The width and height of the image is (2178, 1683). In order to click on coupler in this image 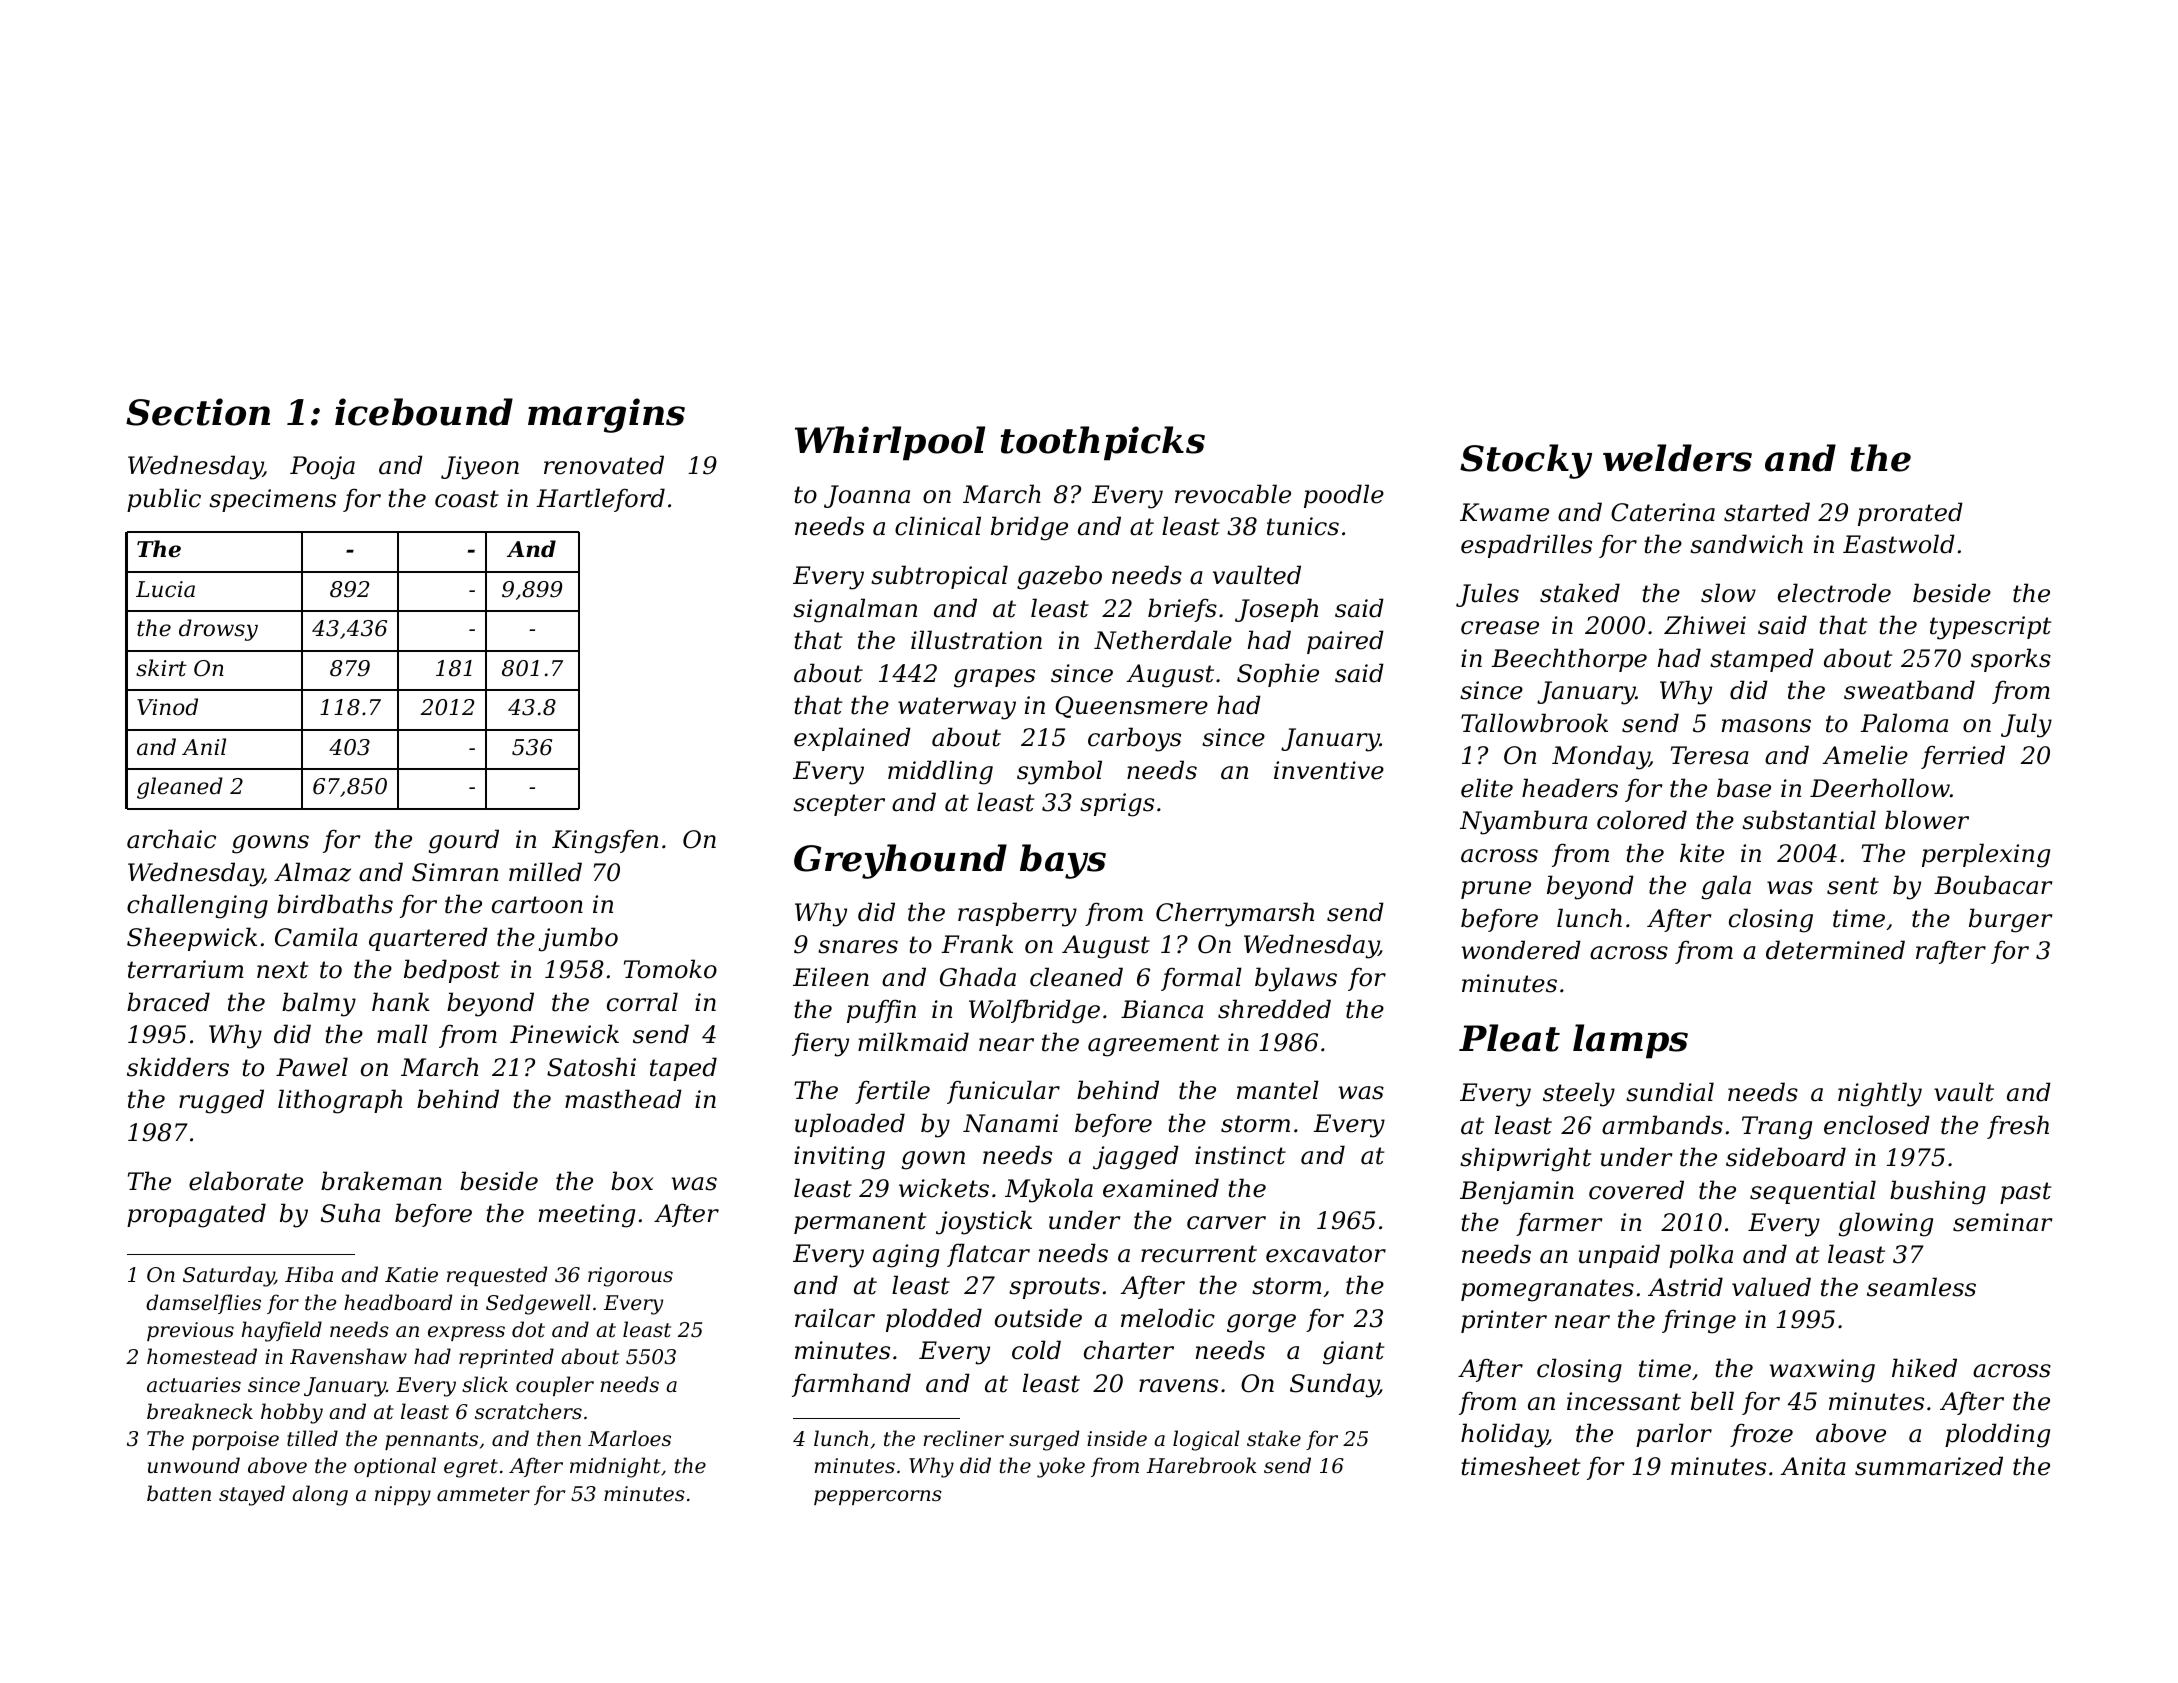, I will do `click(555, 1386)`.
